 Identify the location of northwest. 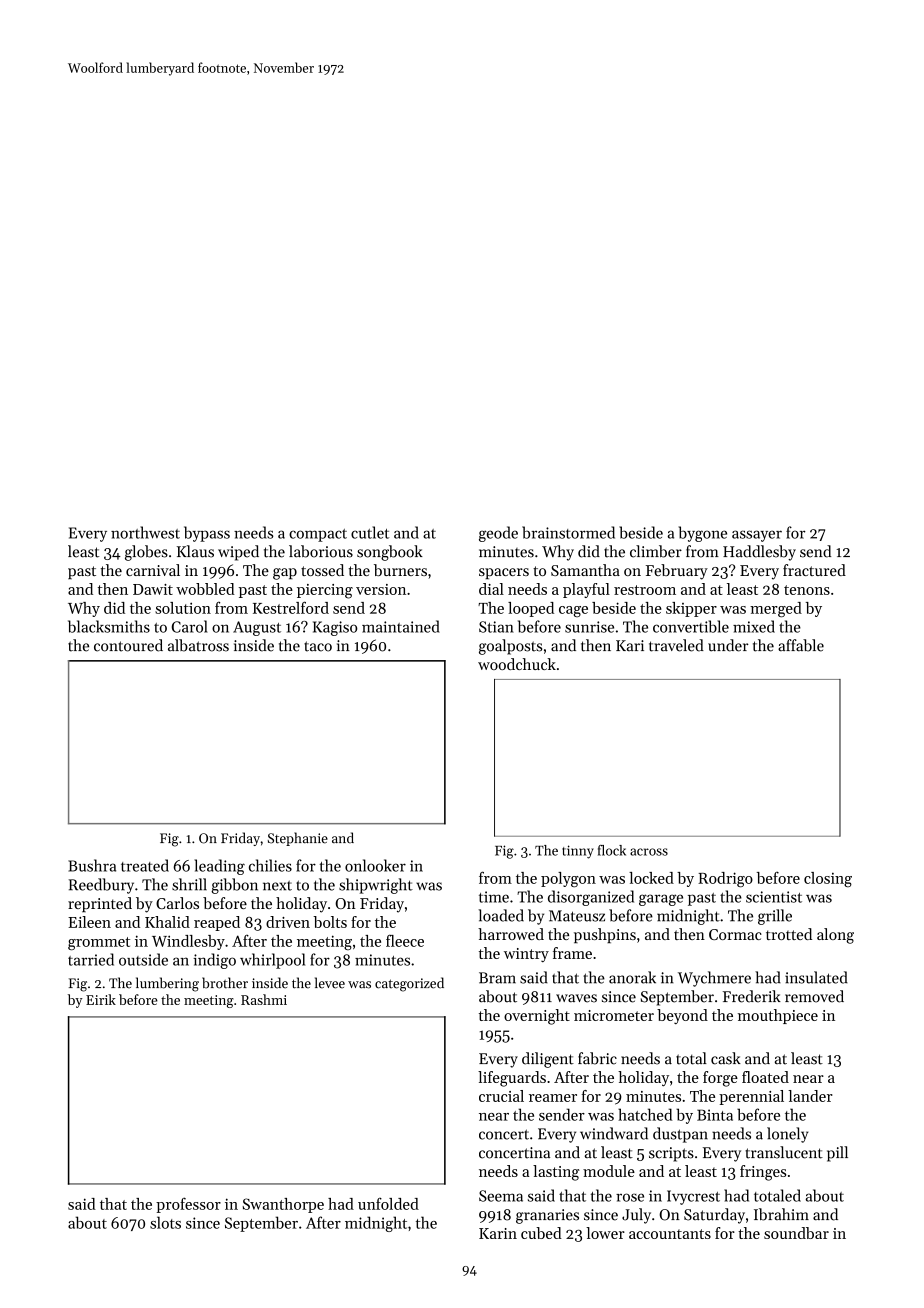
(145, 532).
